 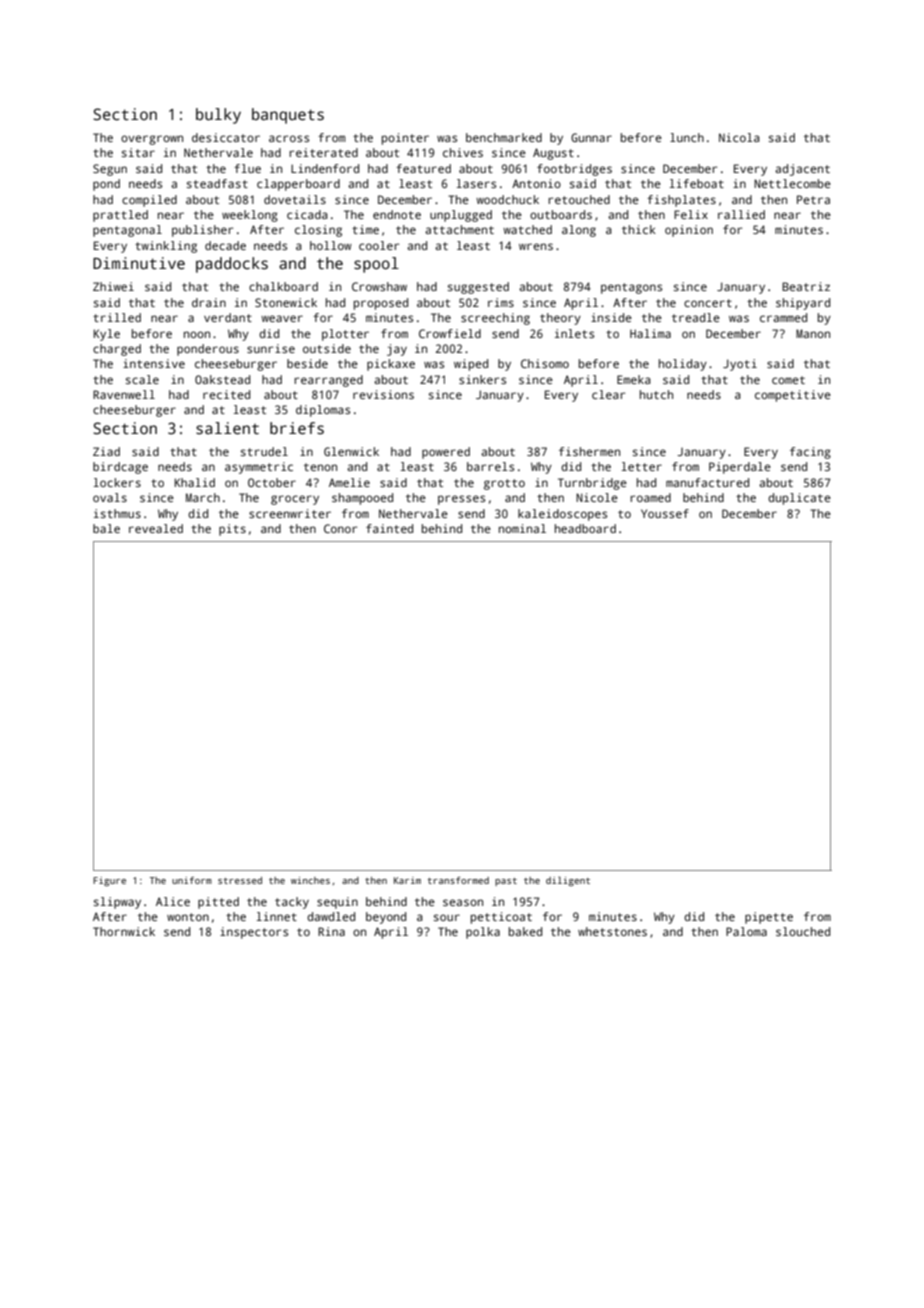 What do you see at coordinates (254, 933) in the screenshot?
I see `inspectors` at bounding box center [254, 933].
